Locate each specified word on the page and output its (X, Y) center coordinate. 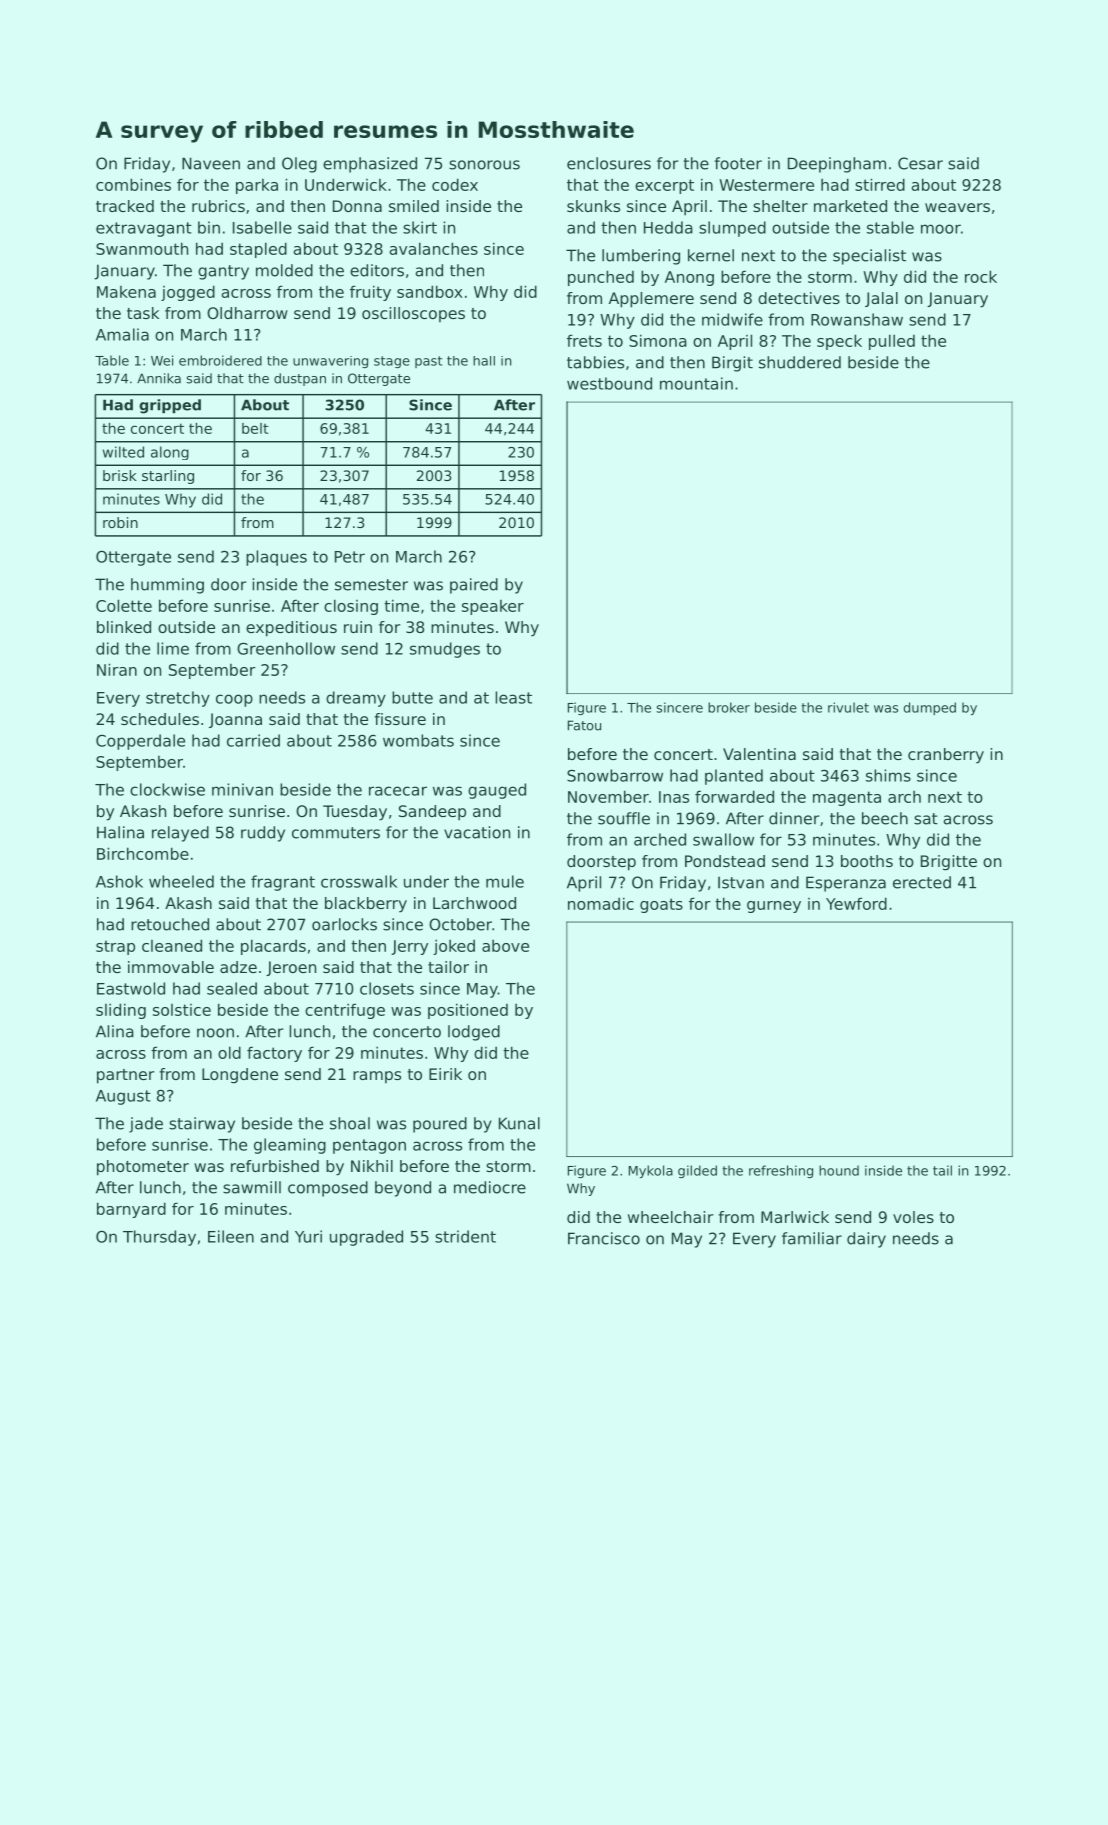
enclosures (609, 163)
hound (839, 1170)
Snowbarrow (615, 775)
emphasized (370, 165)
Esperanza (846, 884)
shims (888, 775)
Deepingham (837, 165)
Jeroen (291, 968)
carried (253, 740)
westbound (609, 383)
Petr (350, 557)
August (123, 1097)
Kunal (519, 1123)
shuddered (800, 362)
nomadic (601, 903)
